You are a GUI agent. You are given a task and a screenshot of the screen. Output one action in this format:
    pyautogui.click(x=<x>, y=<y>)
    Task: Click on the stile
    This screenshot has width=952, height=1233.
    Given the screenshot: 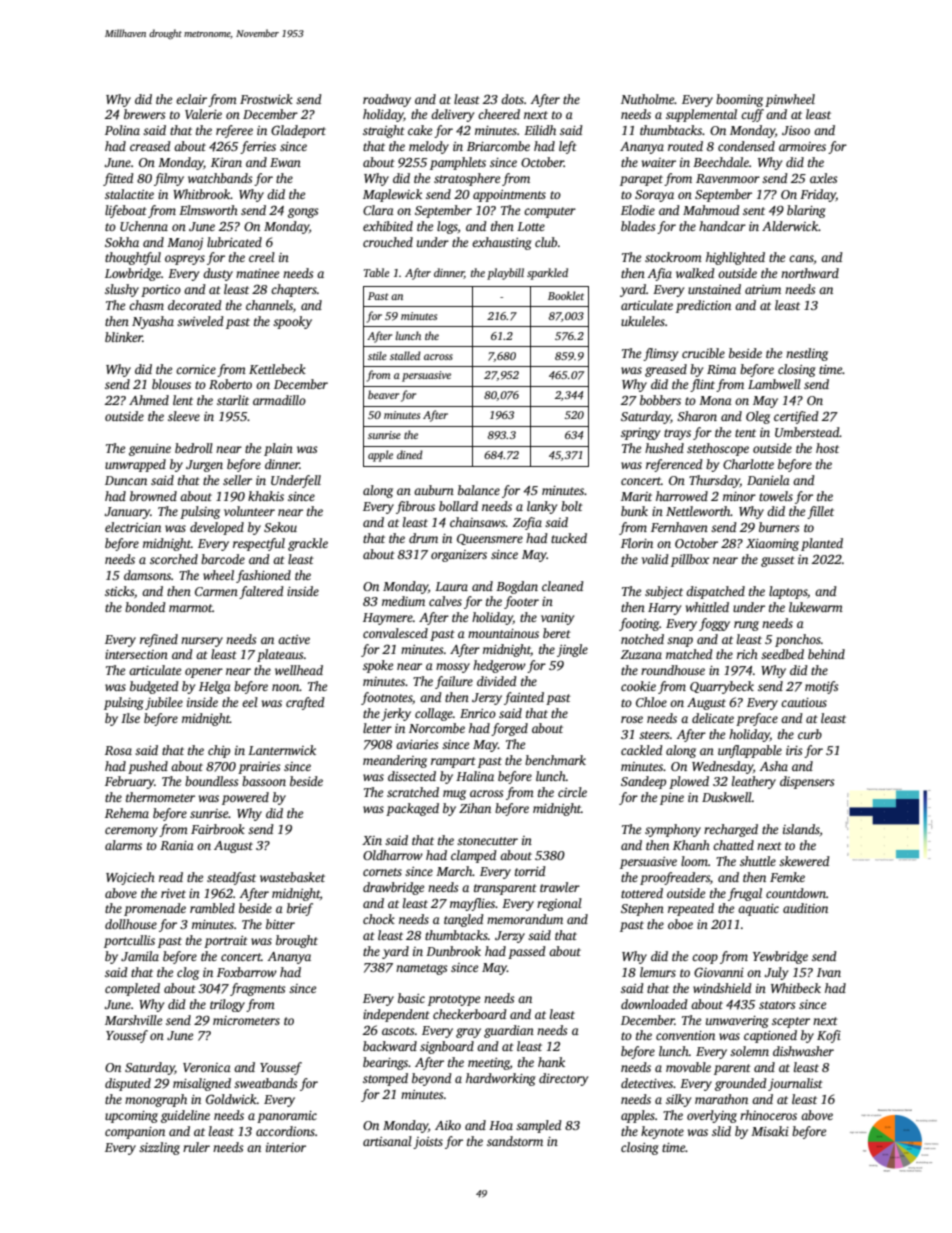 What is the action you would take?
    pyautogui.click(x=377, y=355)
